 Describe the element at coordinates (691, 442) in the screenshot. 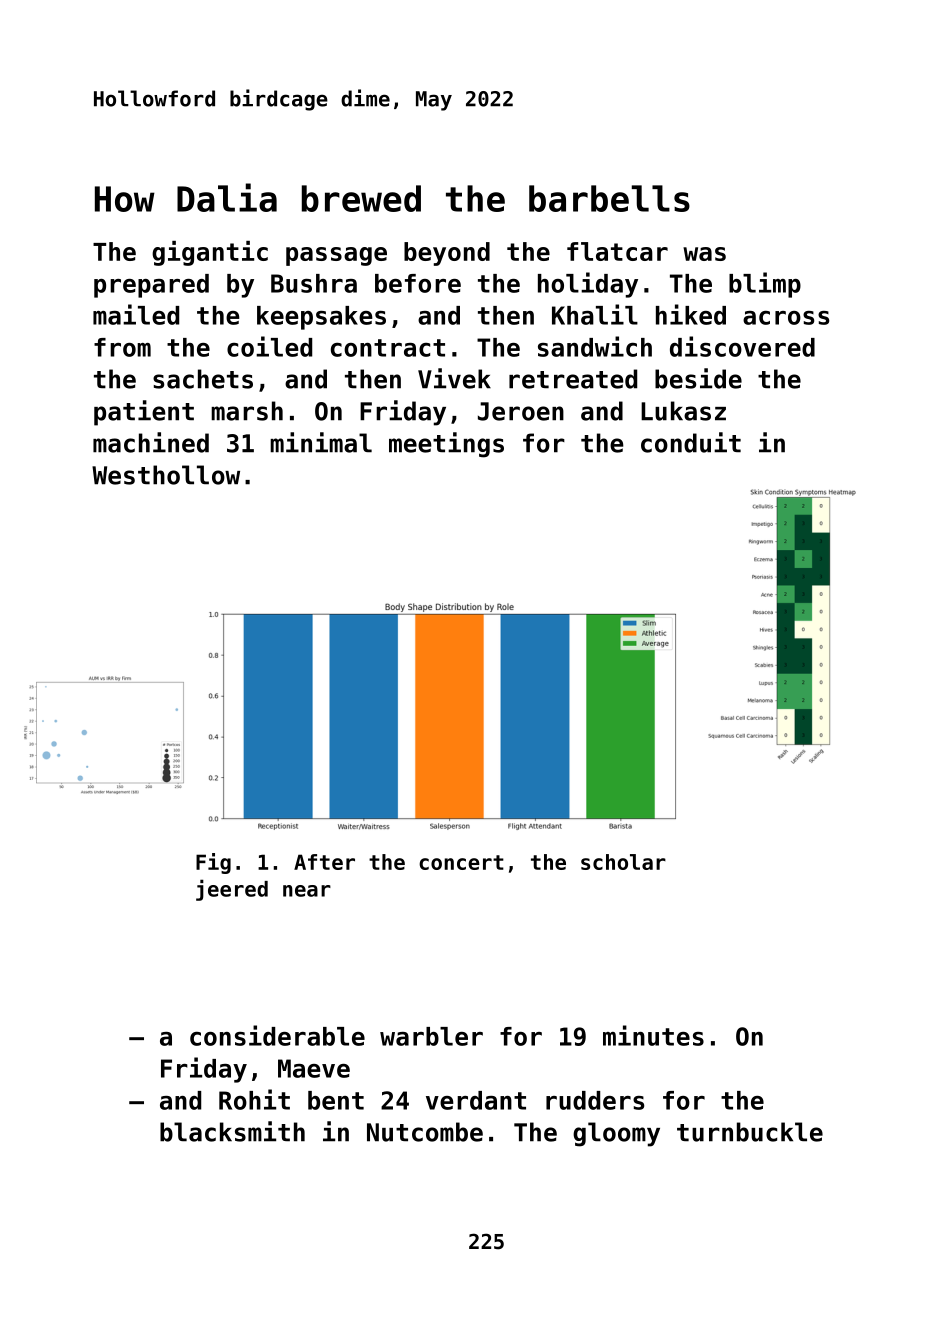

I see `conduit` at that location.
